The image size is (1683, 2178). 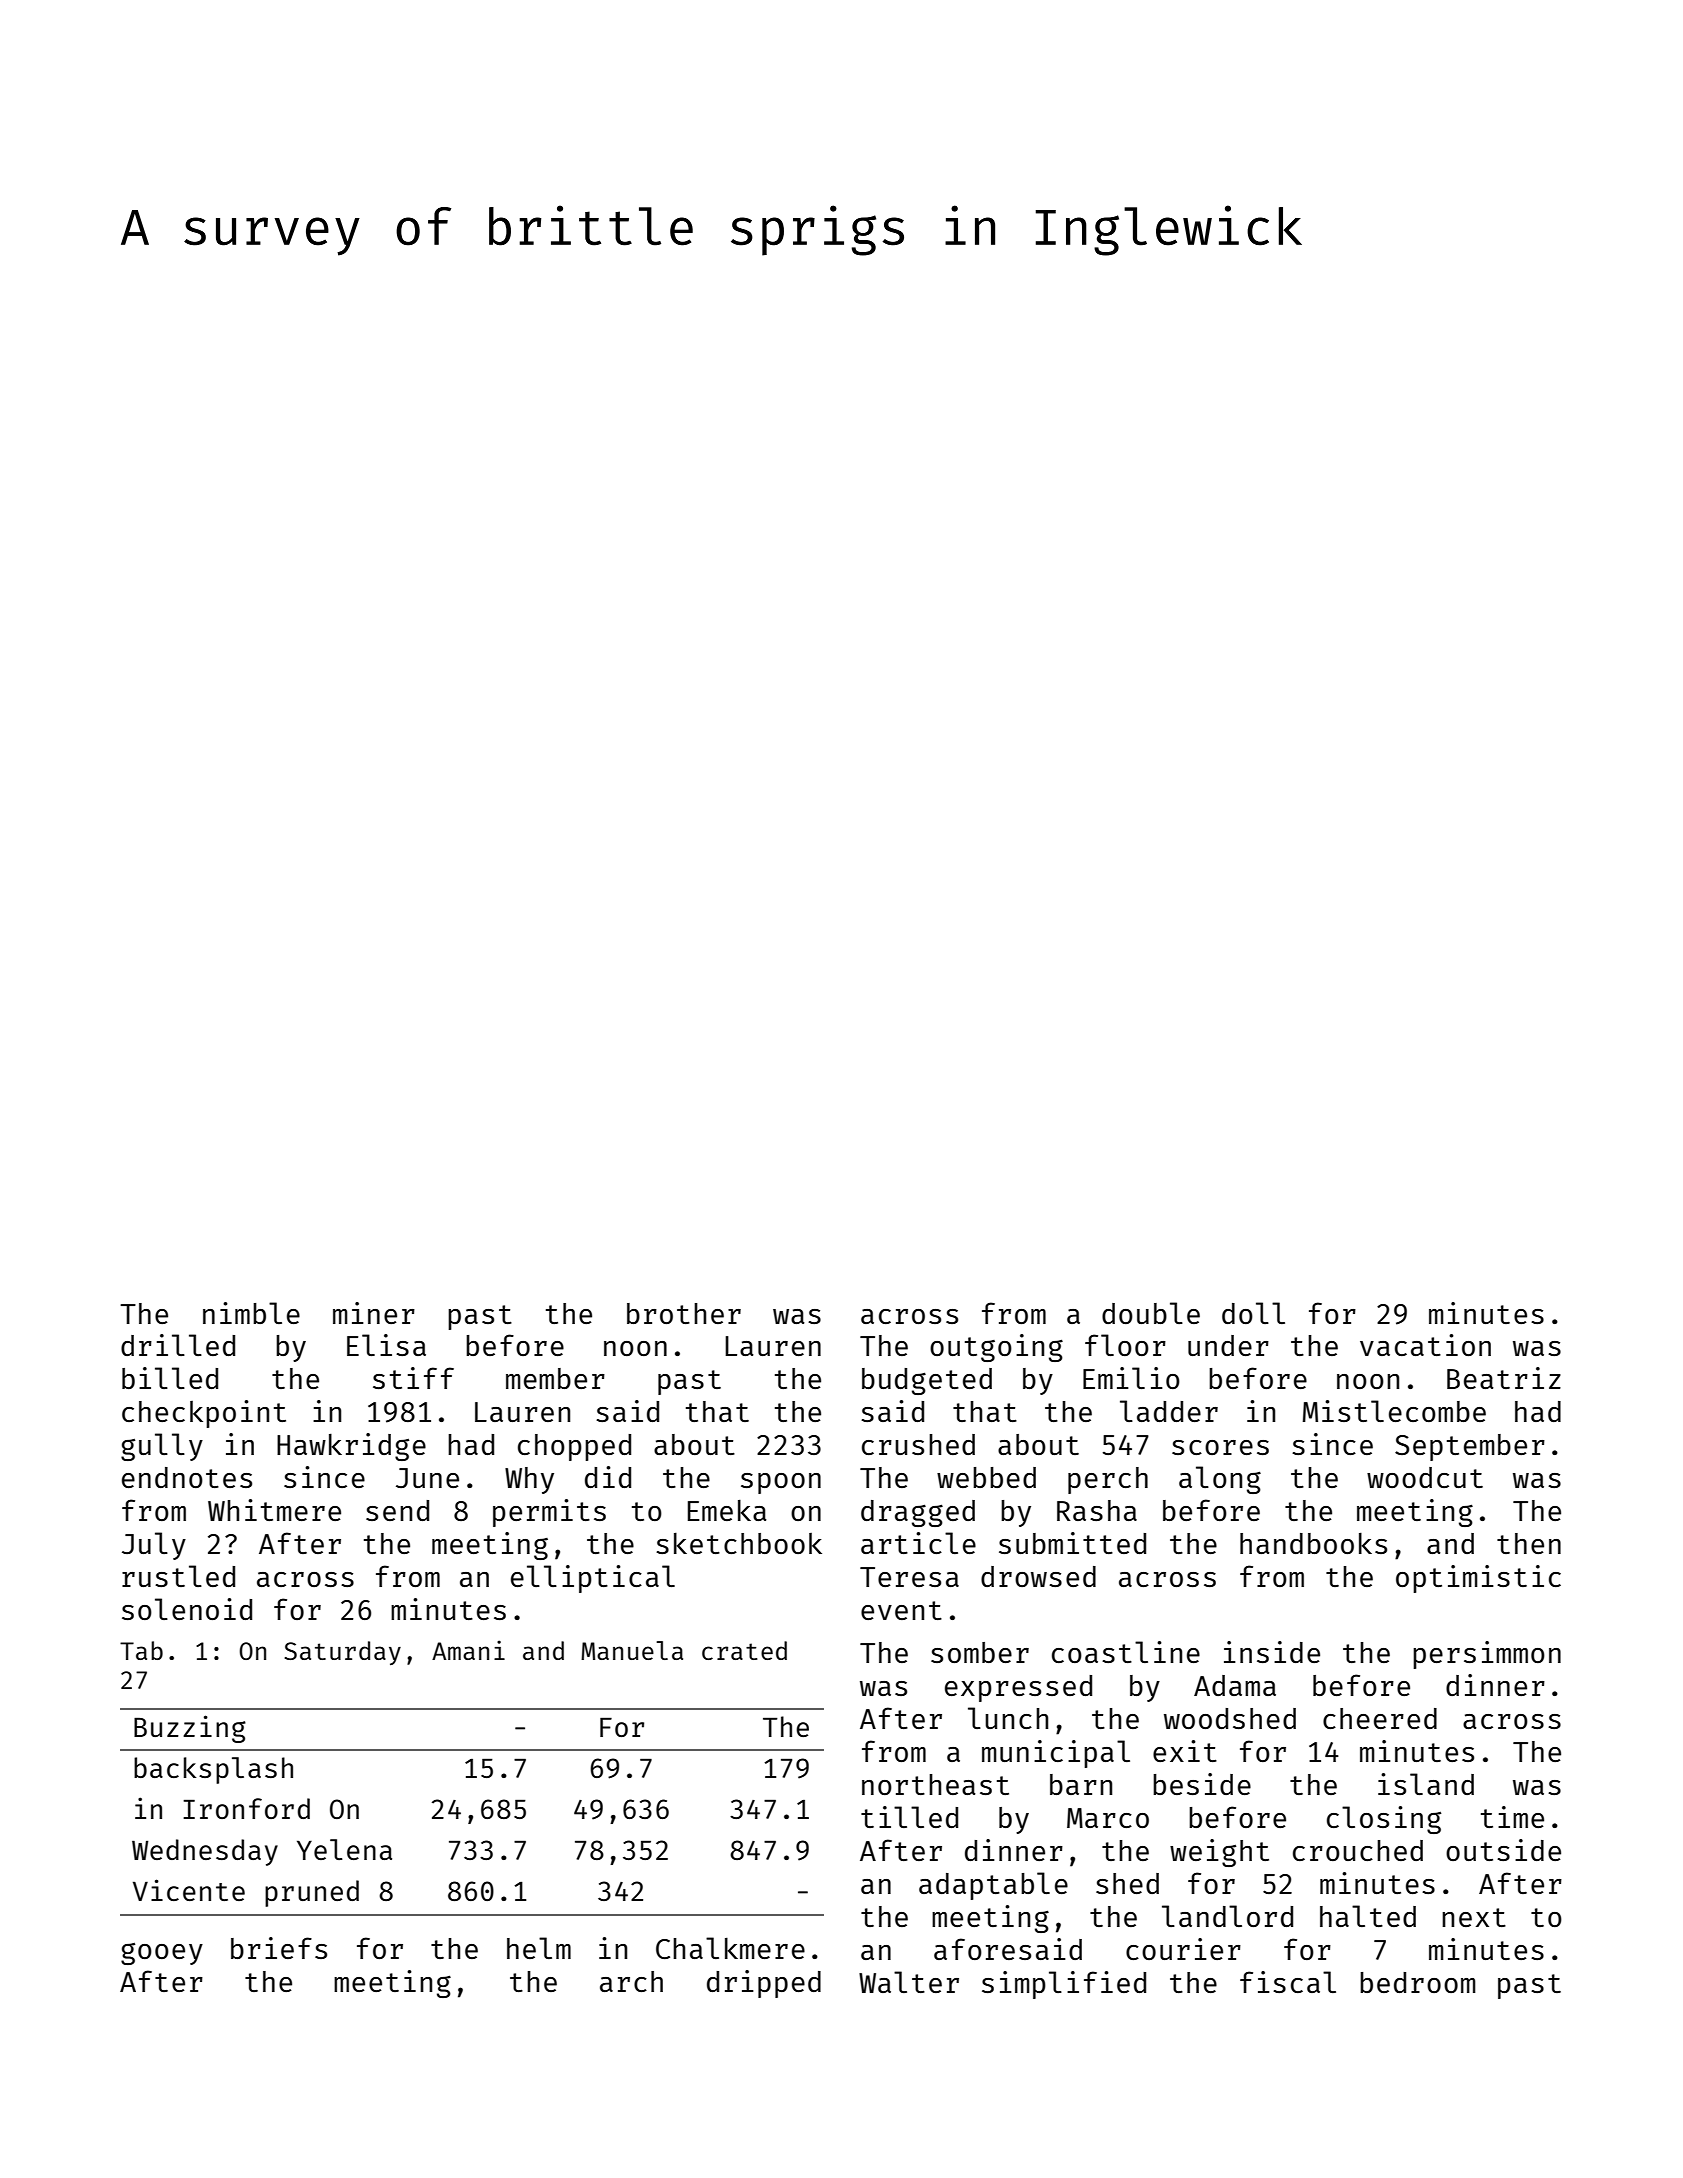 What do you see at coordinates (187, 1477) in the page?
I see `endnotes` at bounding box center [187, 1477].
